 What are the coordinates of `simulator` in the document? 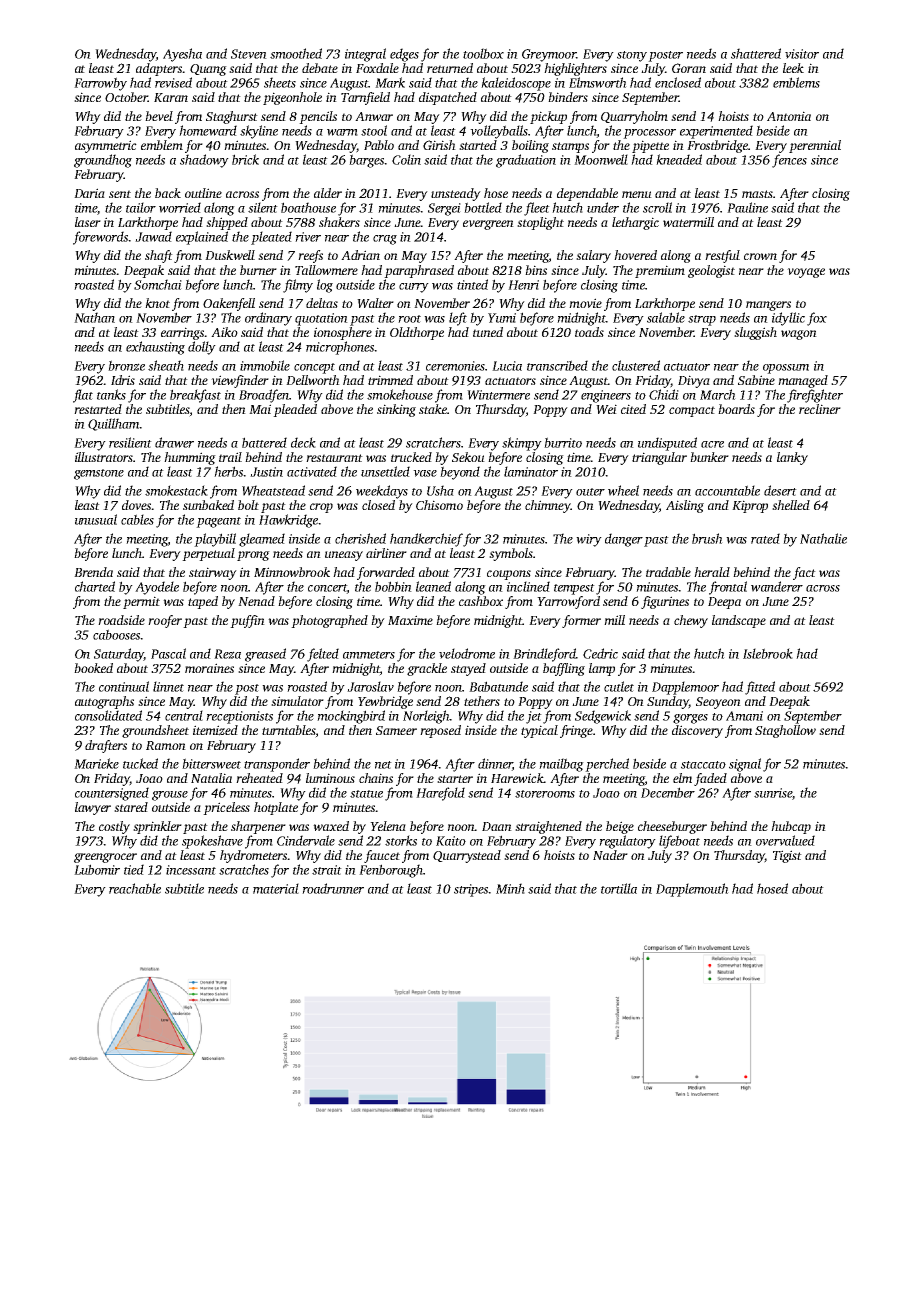 It's located at (297, 701).
